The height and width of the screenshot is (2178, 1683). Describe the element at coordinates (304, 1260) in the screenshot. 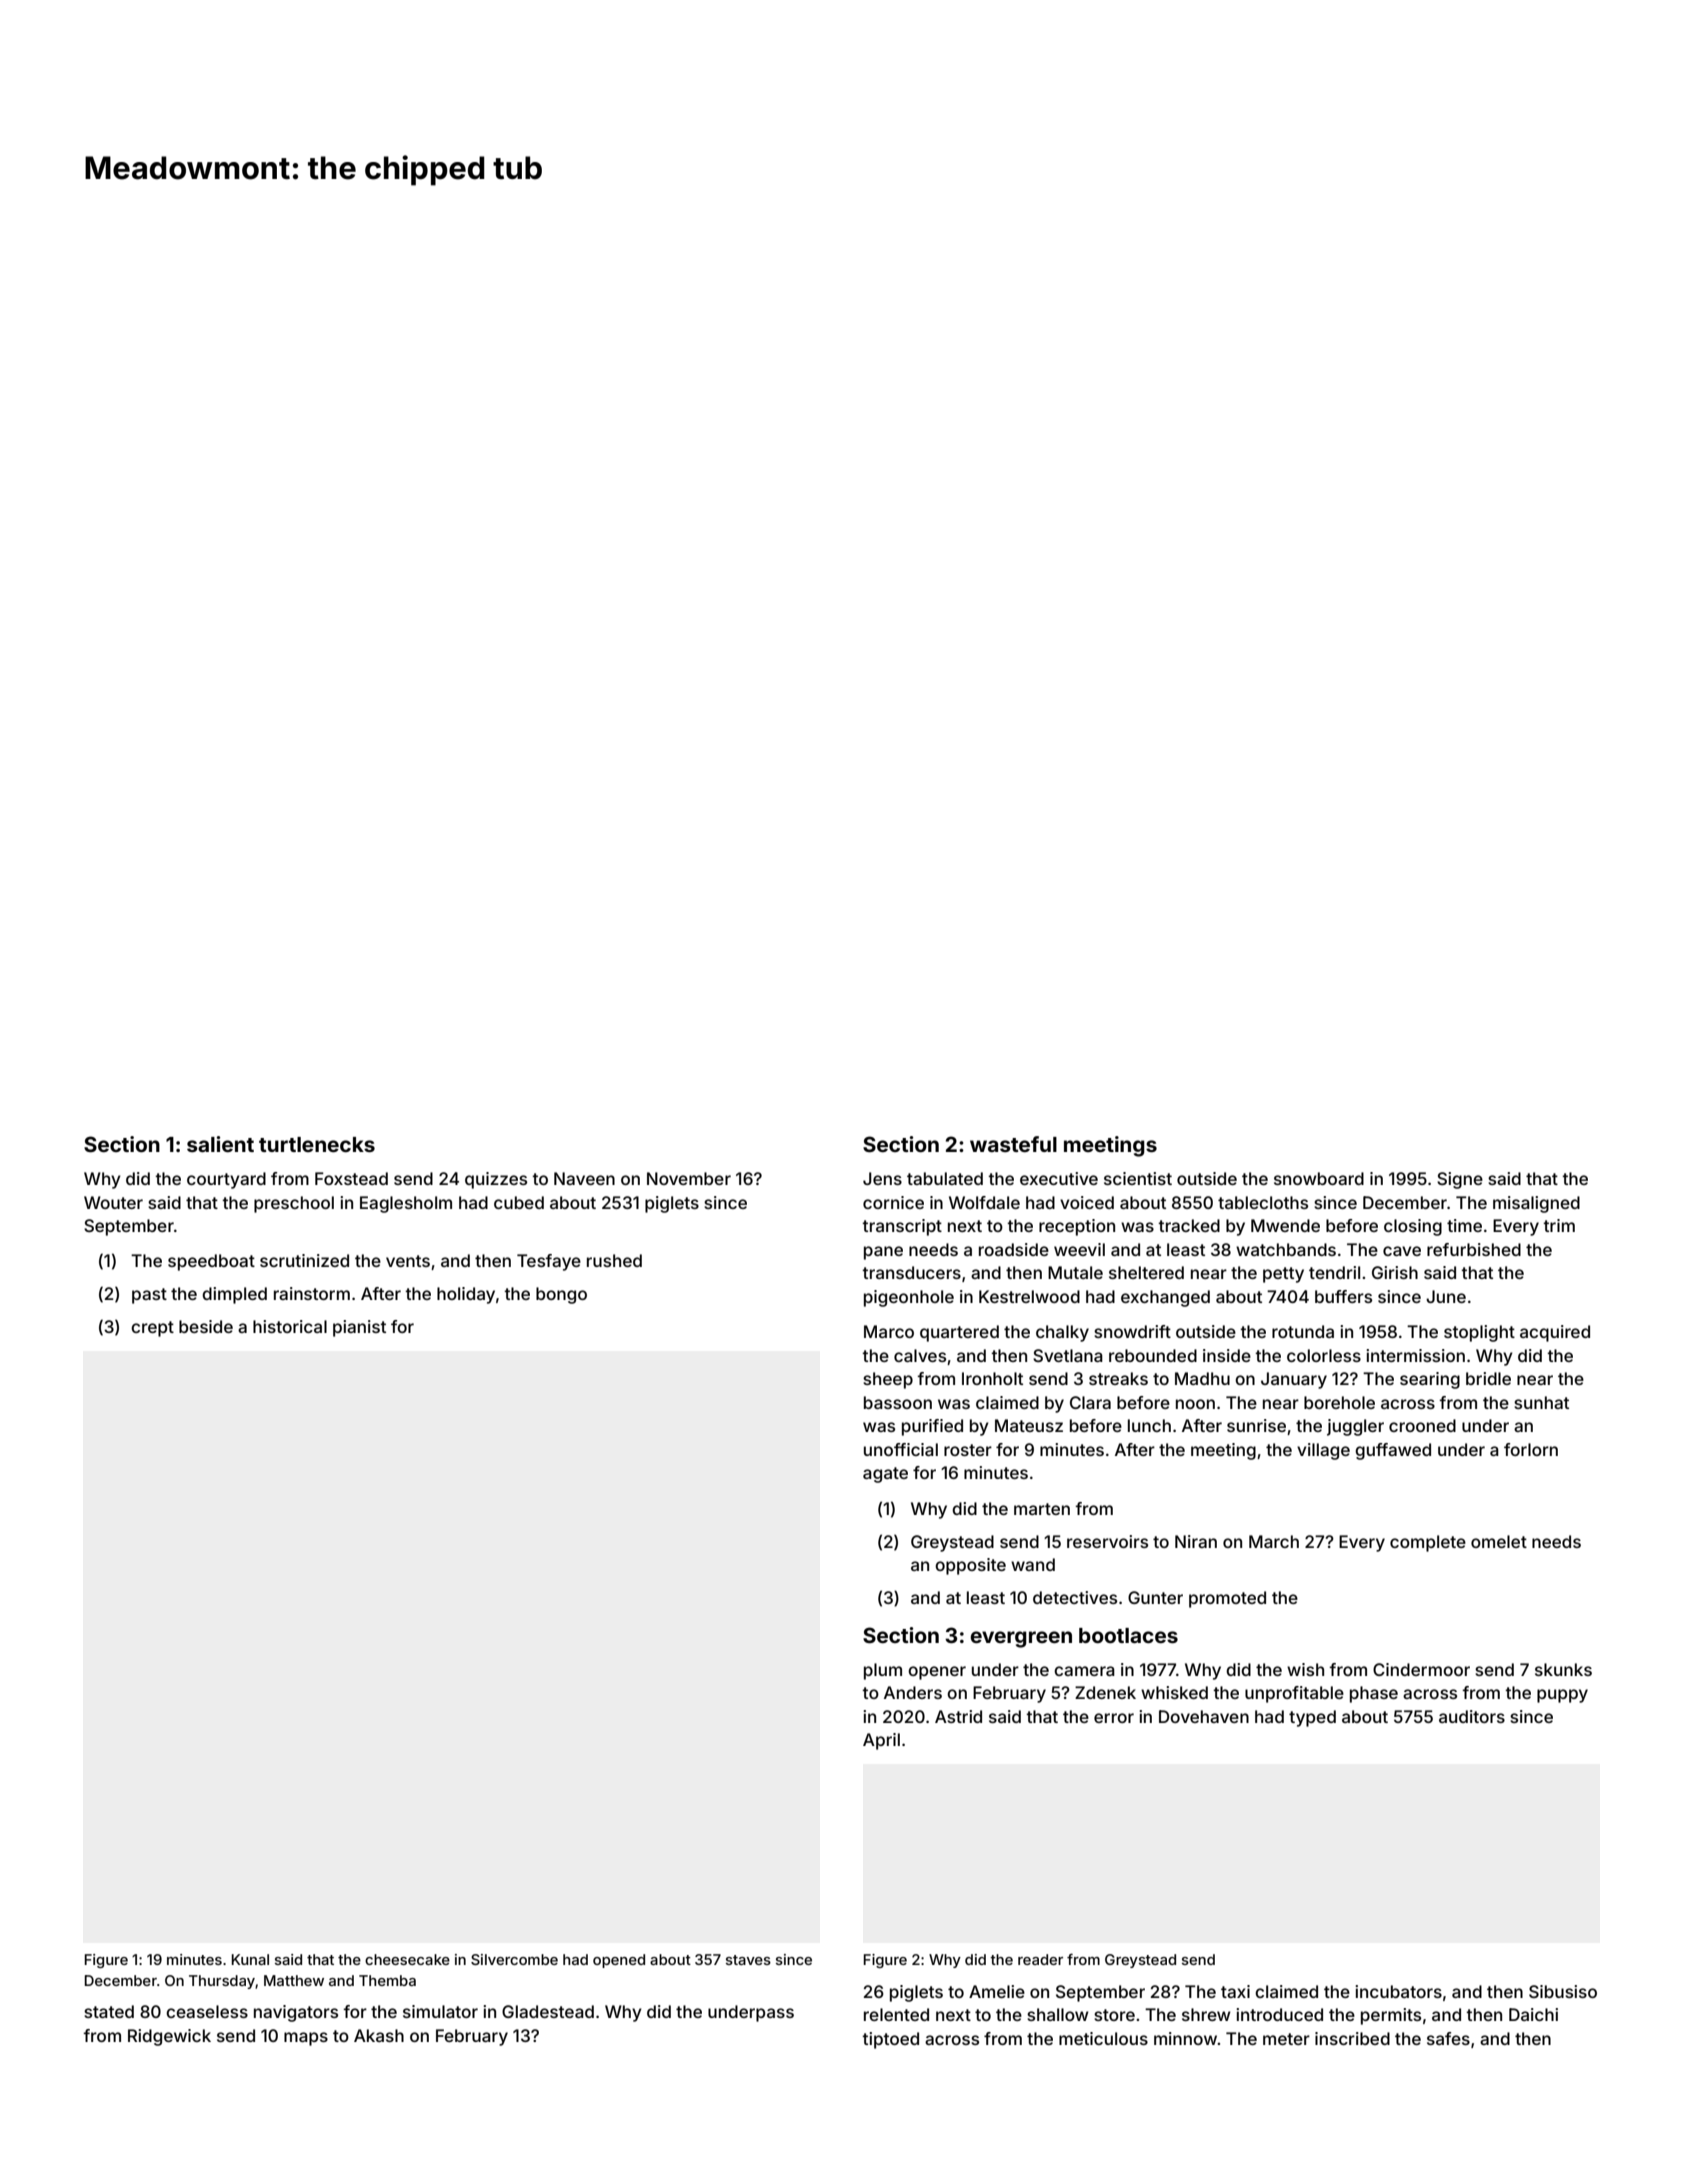

I see `scrutinized` at that location.
